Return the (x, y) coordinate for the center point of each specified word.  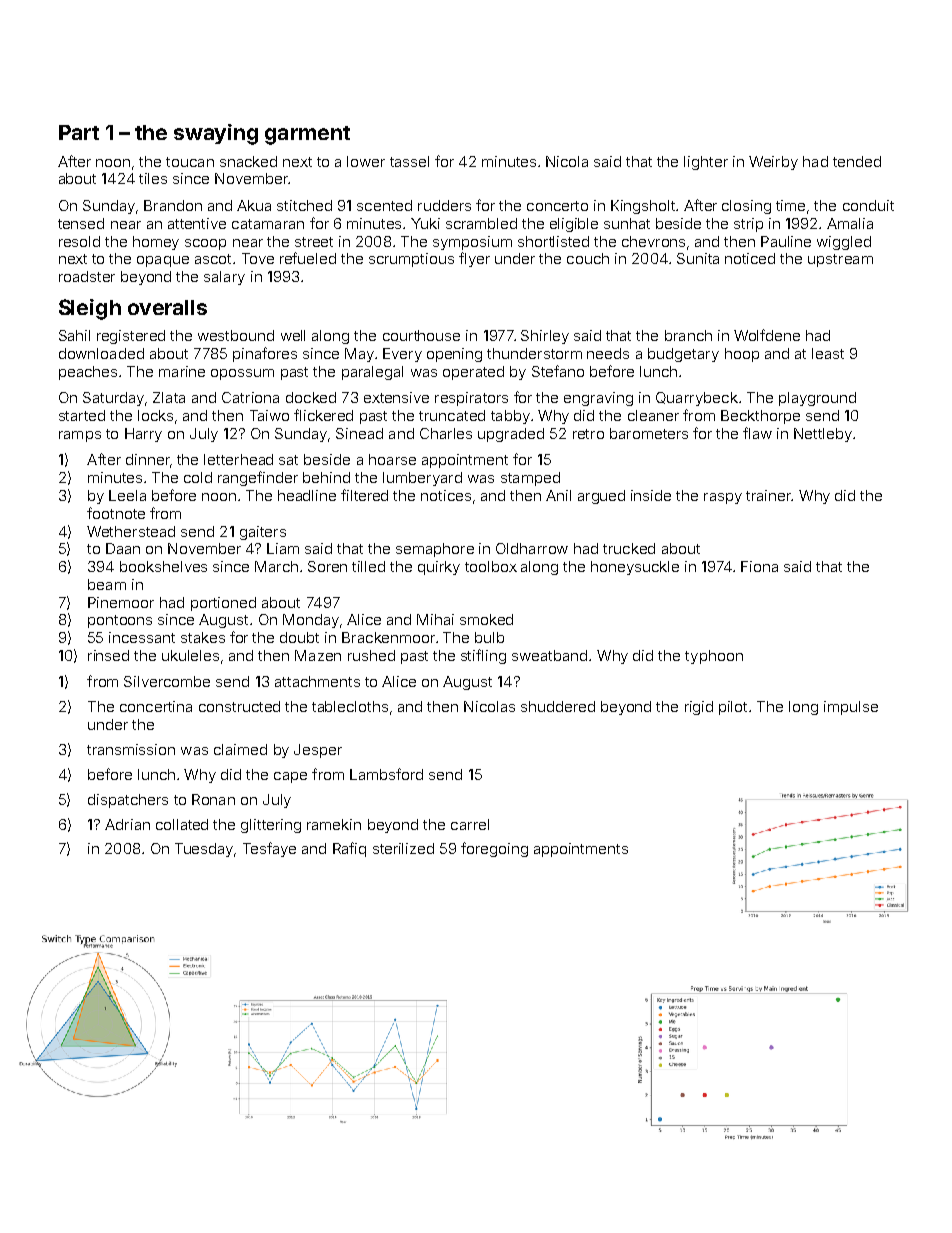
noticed (750, 258)
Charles (446, 433)
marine (182, 371)
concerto (557, 206)
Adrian (127, 824)
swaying (216, 134)
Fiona (759, 566)
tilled (368, 566)
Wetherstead (131, 531)
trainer (768, 495)
